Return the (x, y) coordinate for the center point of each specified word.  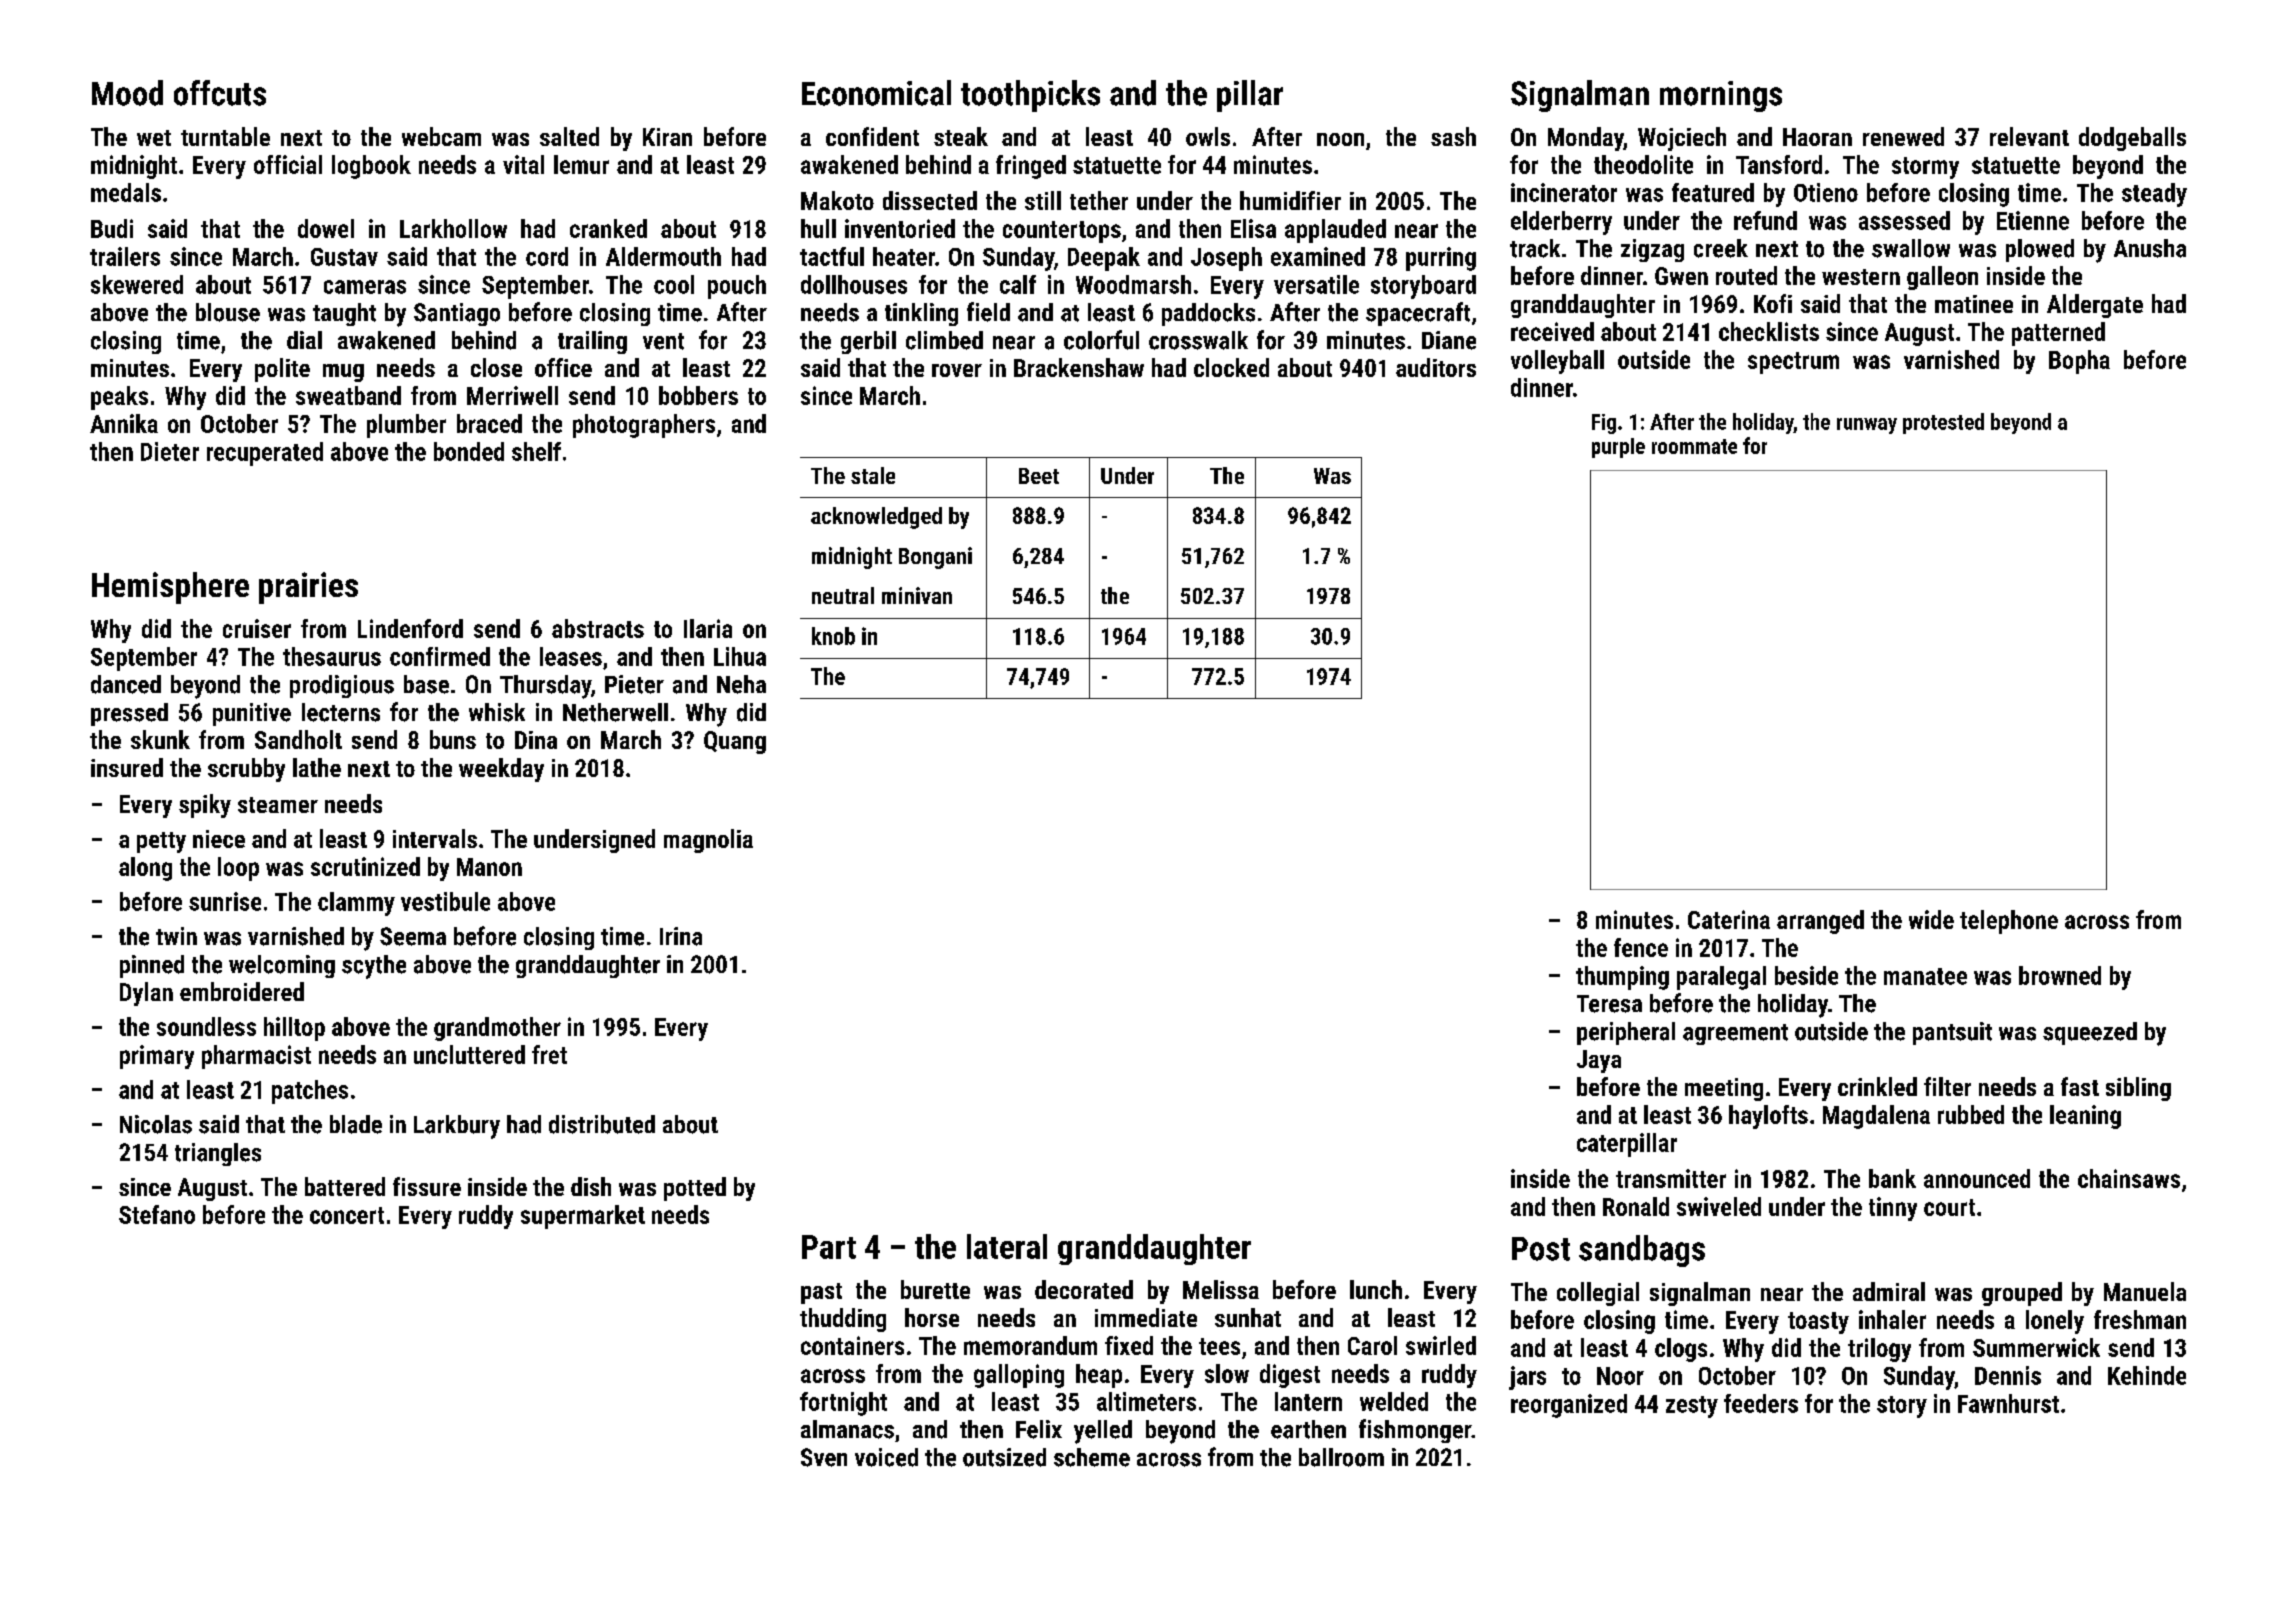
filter (1947, 1086)
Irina (681, 936)
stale (873, 475)
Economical (876, 93)
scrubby (246, 770)
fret (549, 1054)
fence (1641, 947)
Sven (824, 1457)
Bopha (2079, 362)
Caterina (1729, 919)
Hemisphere (170, 588)
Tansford (1779, 164)
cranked (608, 228)
